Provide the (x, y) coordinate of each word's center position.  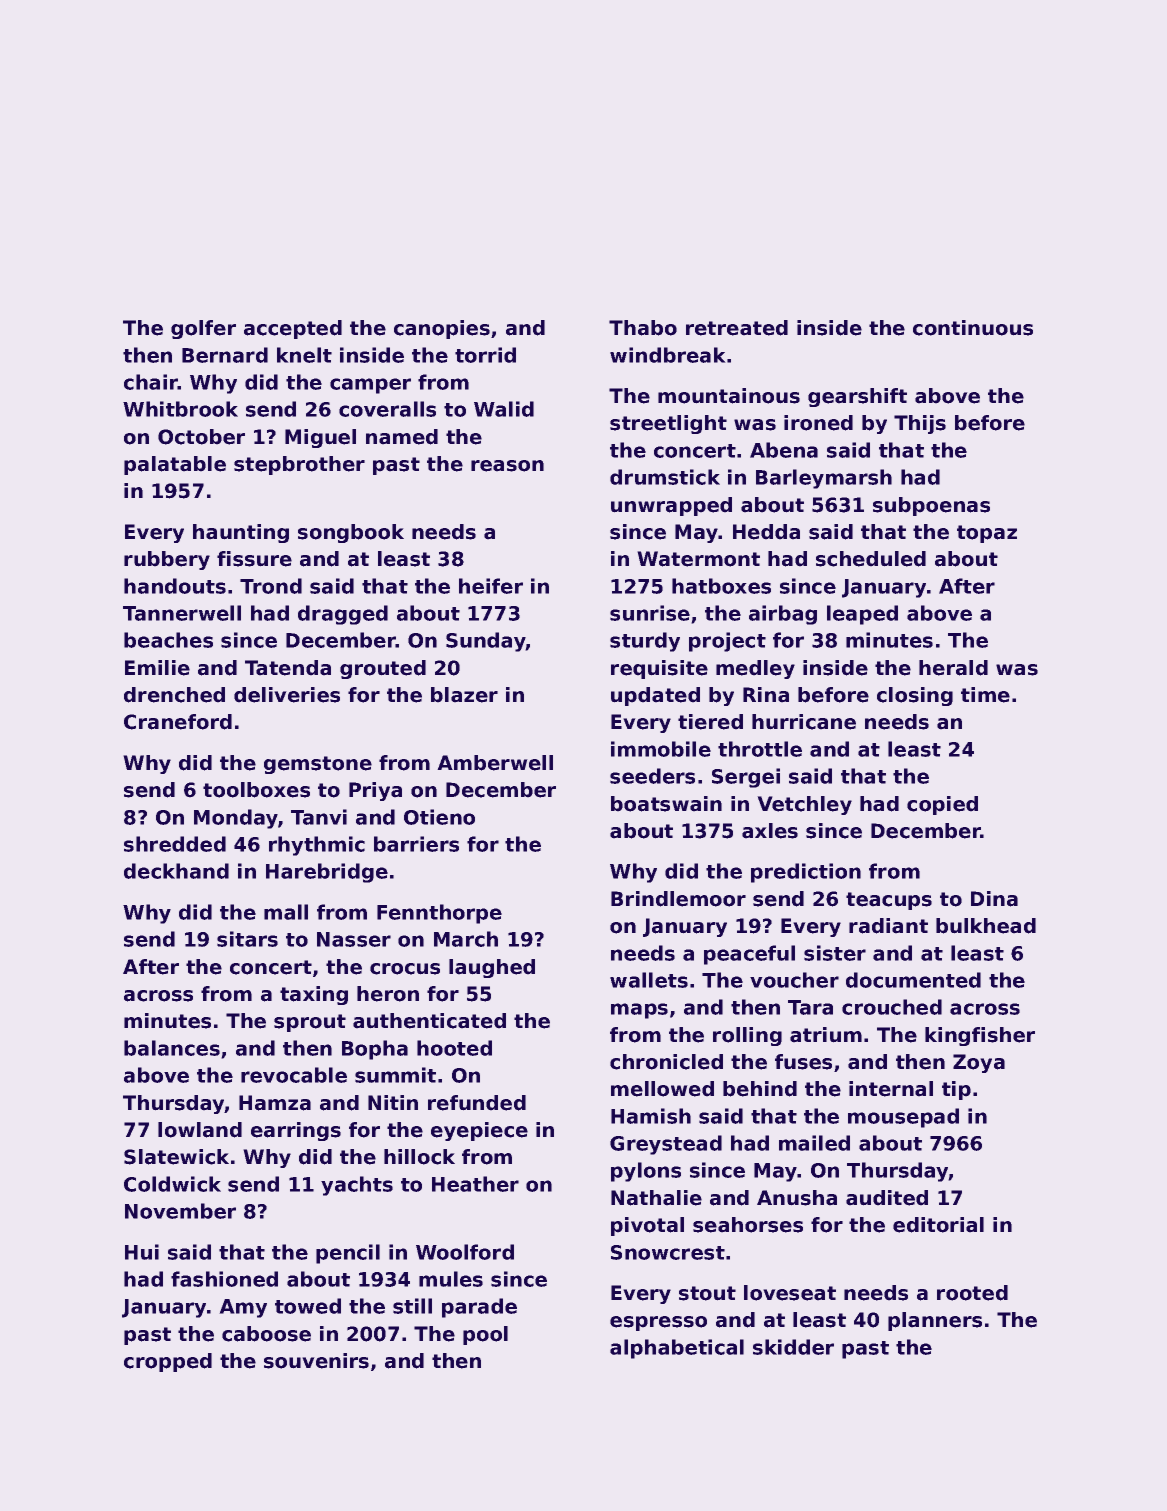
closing (915, 696)
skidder (793, 1347)
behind (760, 1089)
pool (485, 1335)
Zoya (979, 1063)
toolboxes (256, 790)
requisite (659, 669)
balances (172, 1048)
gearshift (857, 397)
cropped (168, 1362)
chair (151, 382)
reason (507, 466)
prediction (806, 873)
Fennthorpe (439, 914)
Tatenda (288, 668)
